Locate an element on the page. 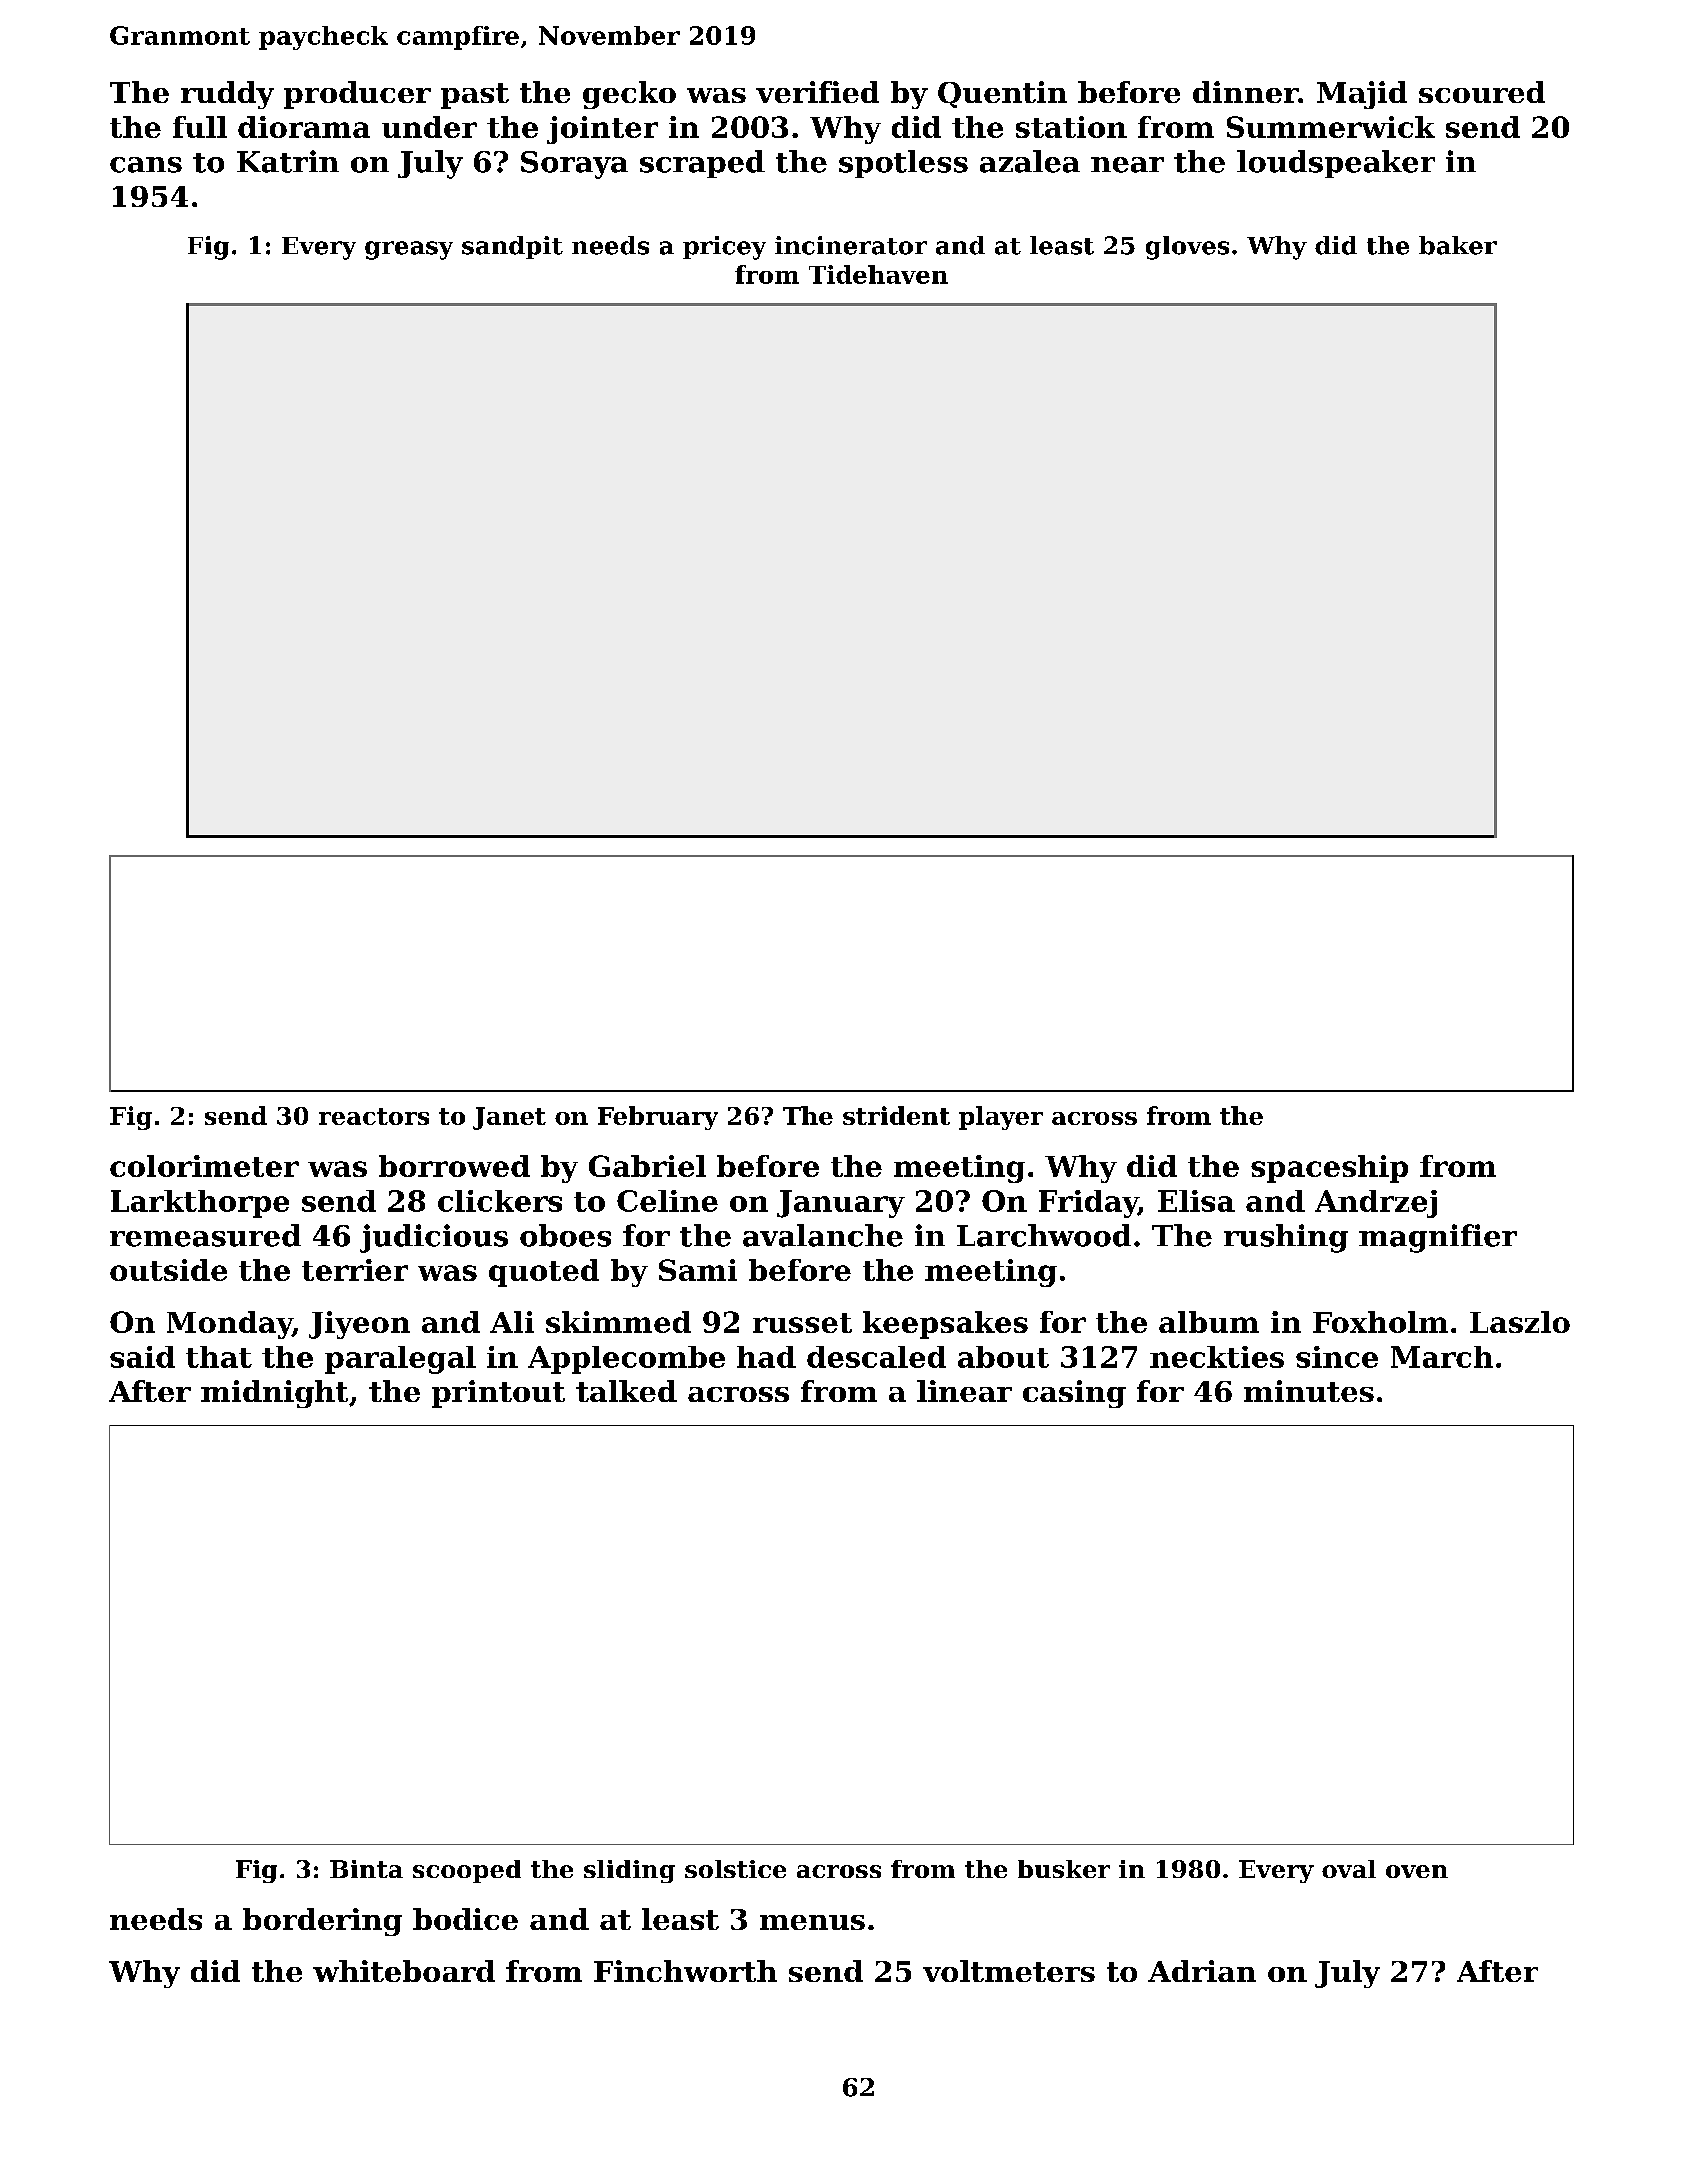  greasy is located at coordinates (409, 250).
